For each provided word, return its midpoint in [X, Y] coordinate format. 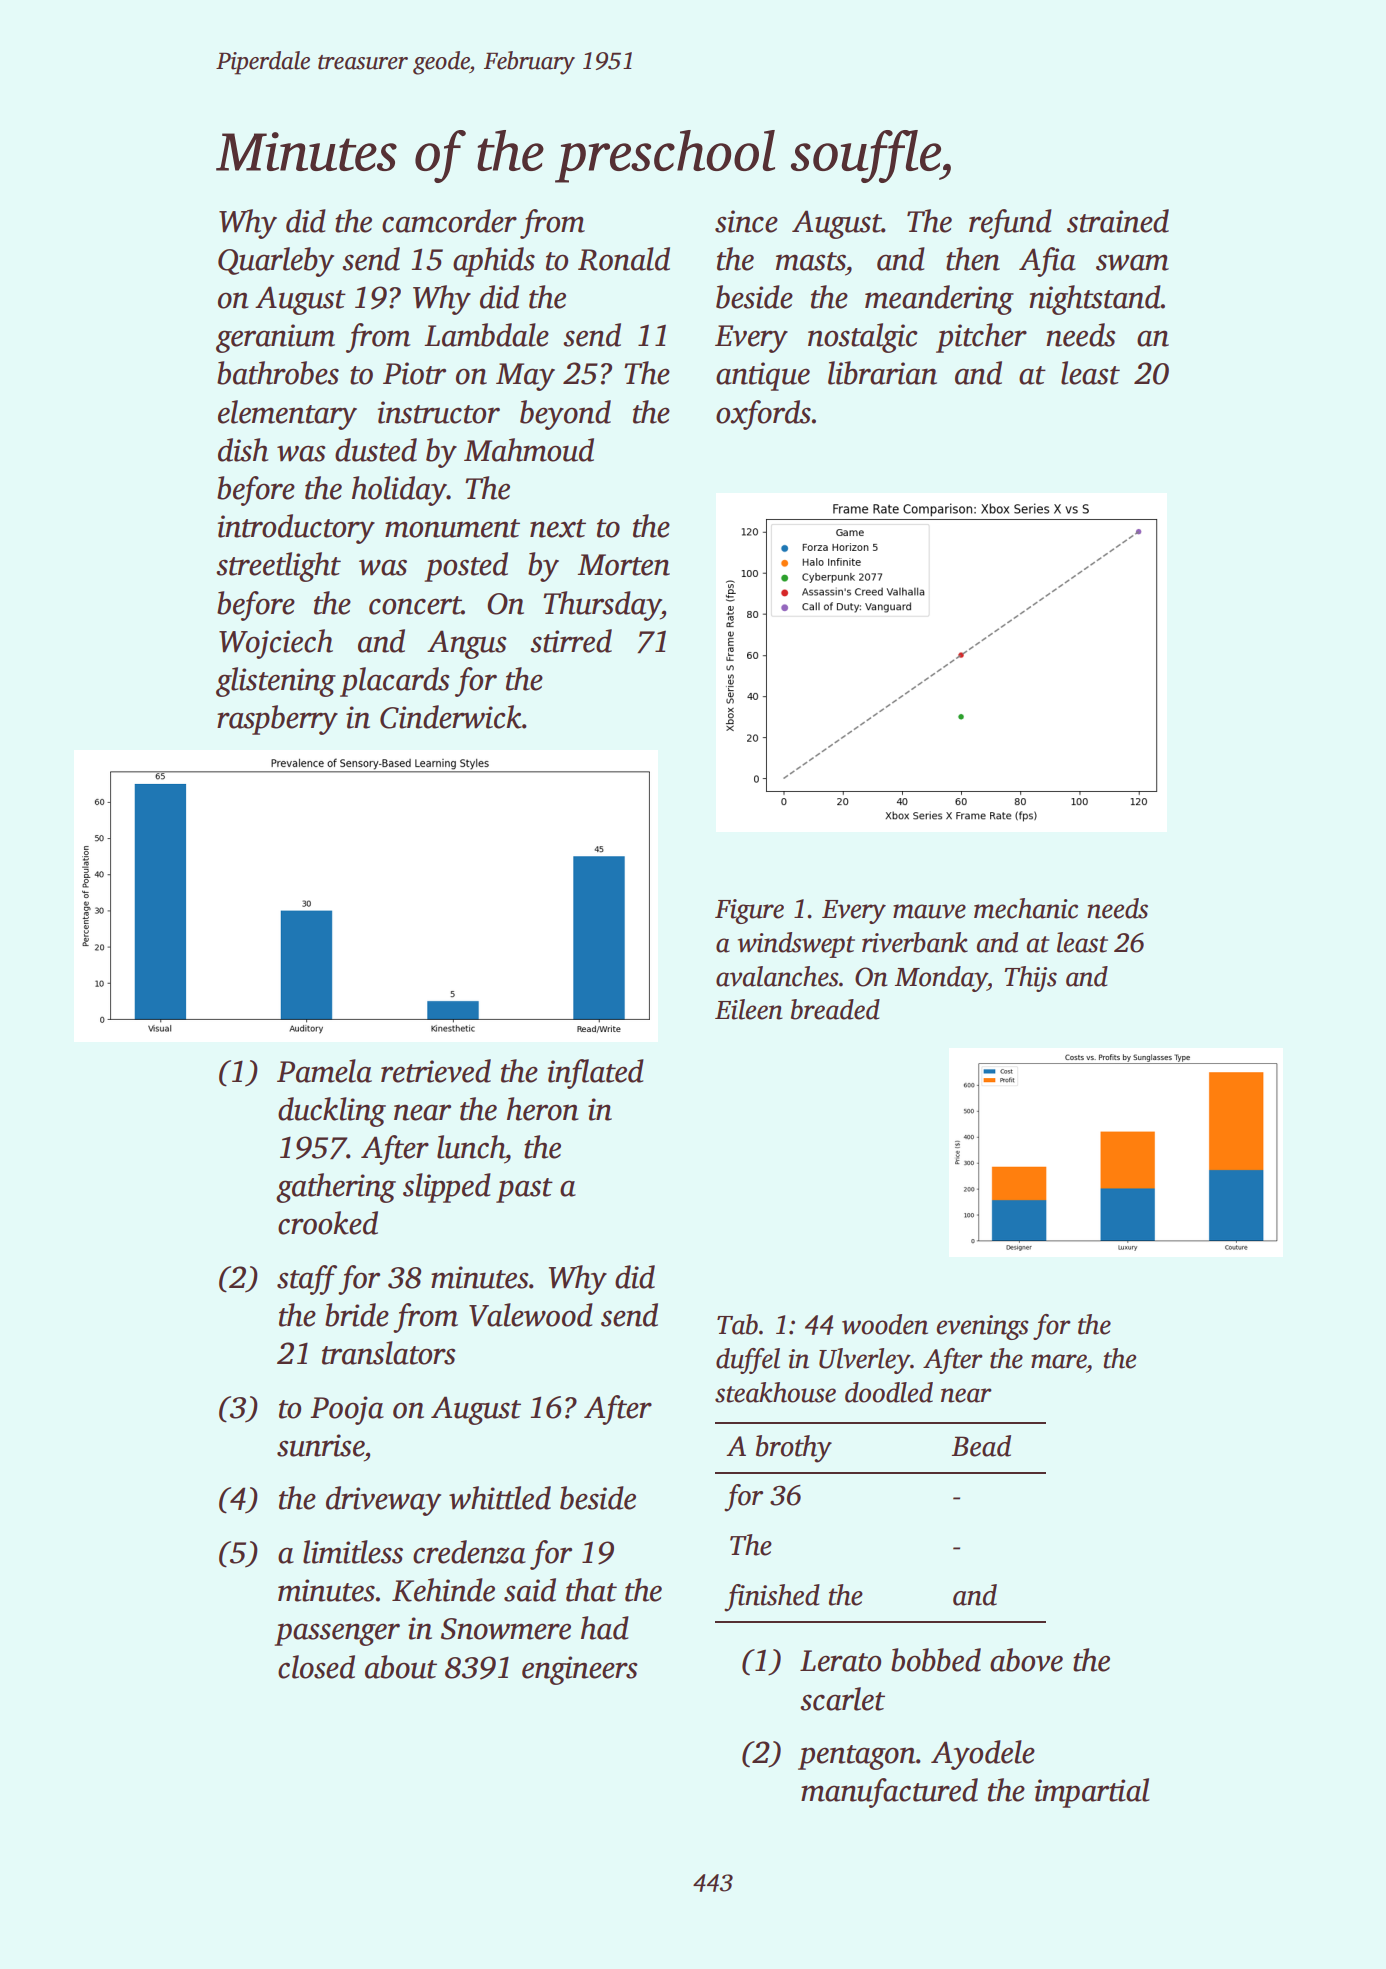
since [746, 221]
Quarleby [276, 262]
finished [772, 1598]
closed [316, 1667]
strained [1118, 221]
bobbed [936, 1660]
